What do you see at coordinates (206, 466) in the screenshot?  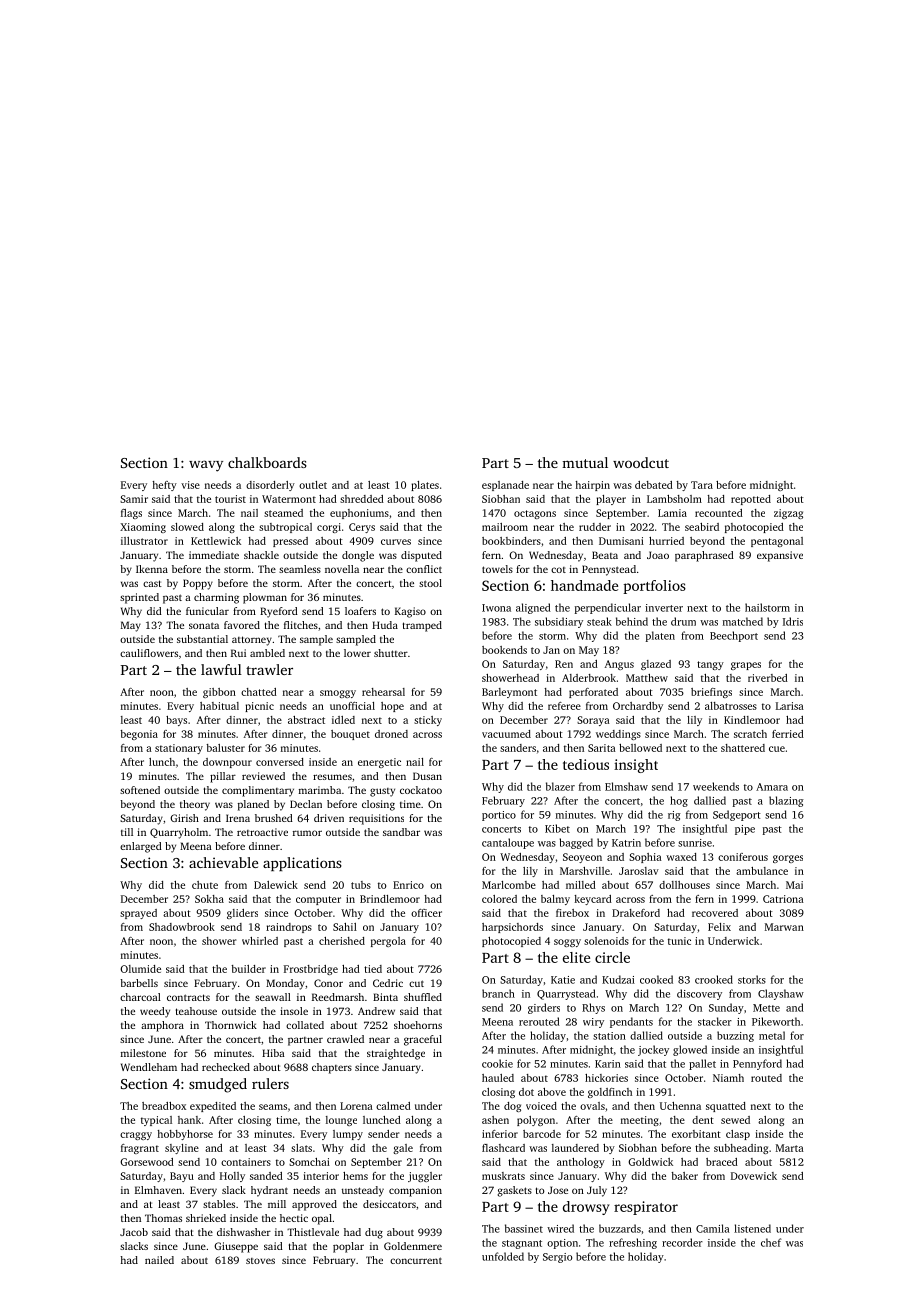 I see `wavy` at bounding box center [206, 466].
